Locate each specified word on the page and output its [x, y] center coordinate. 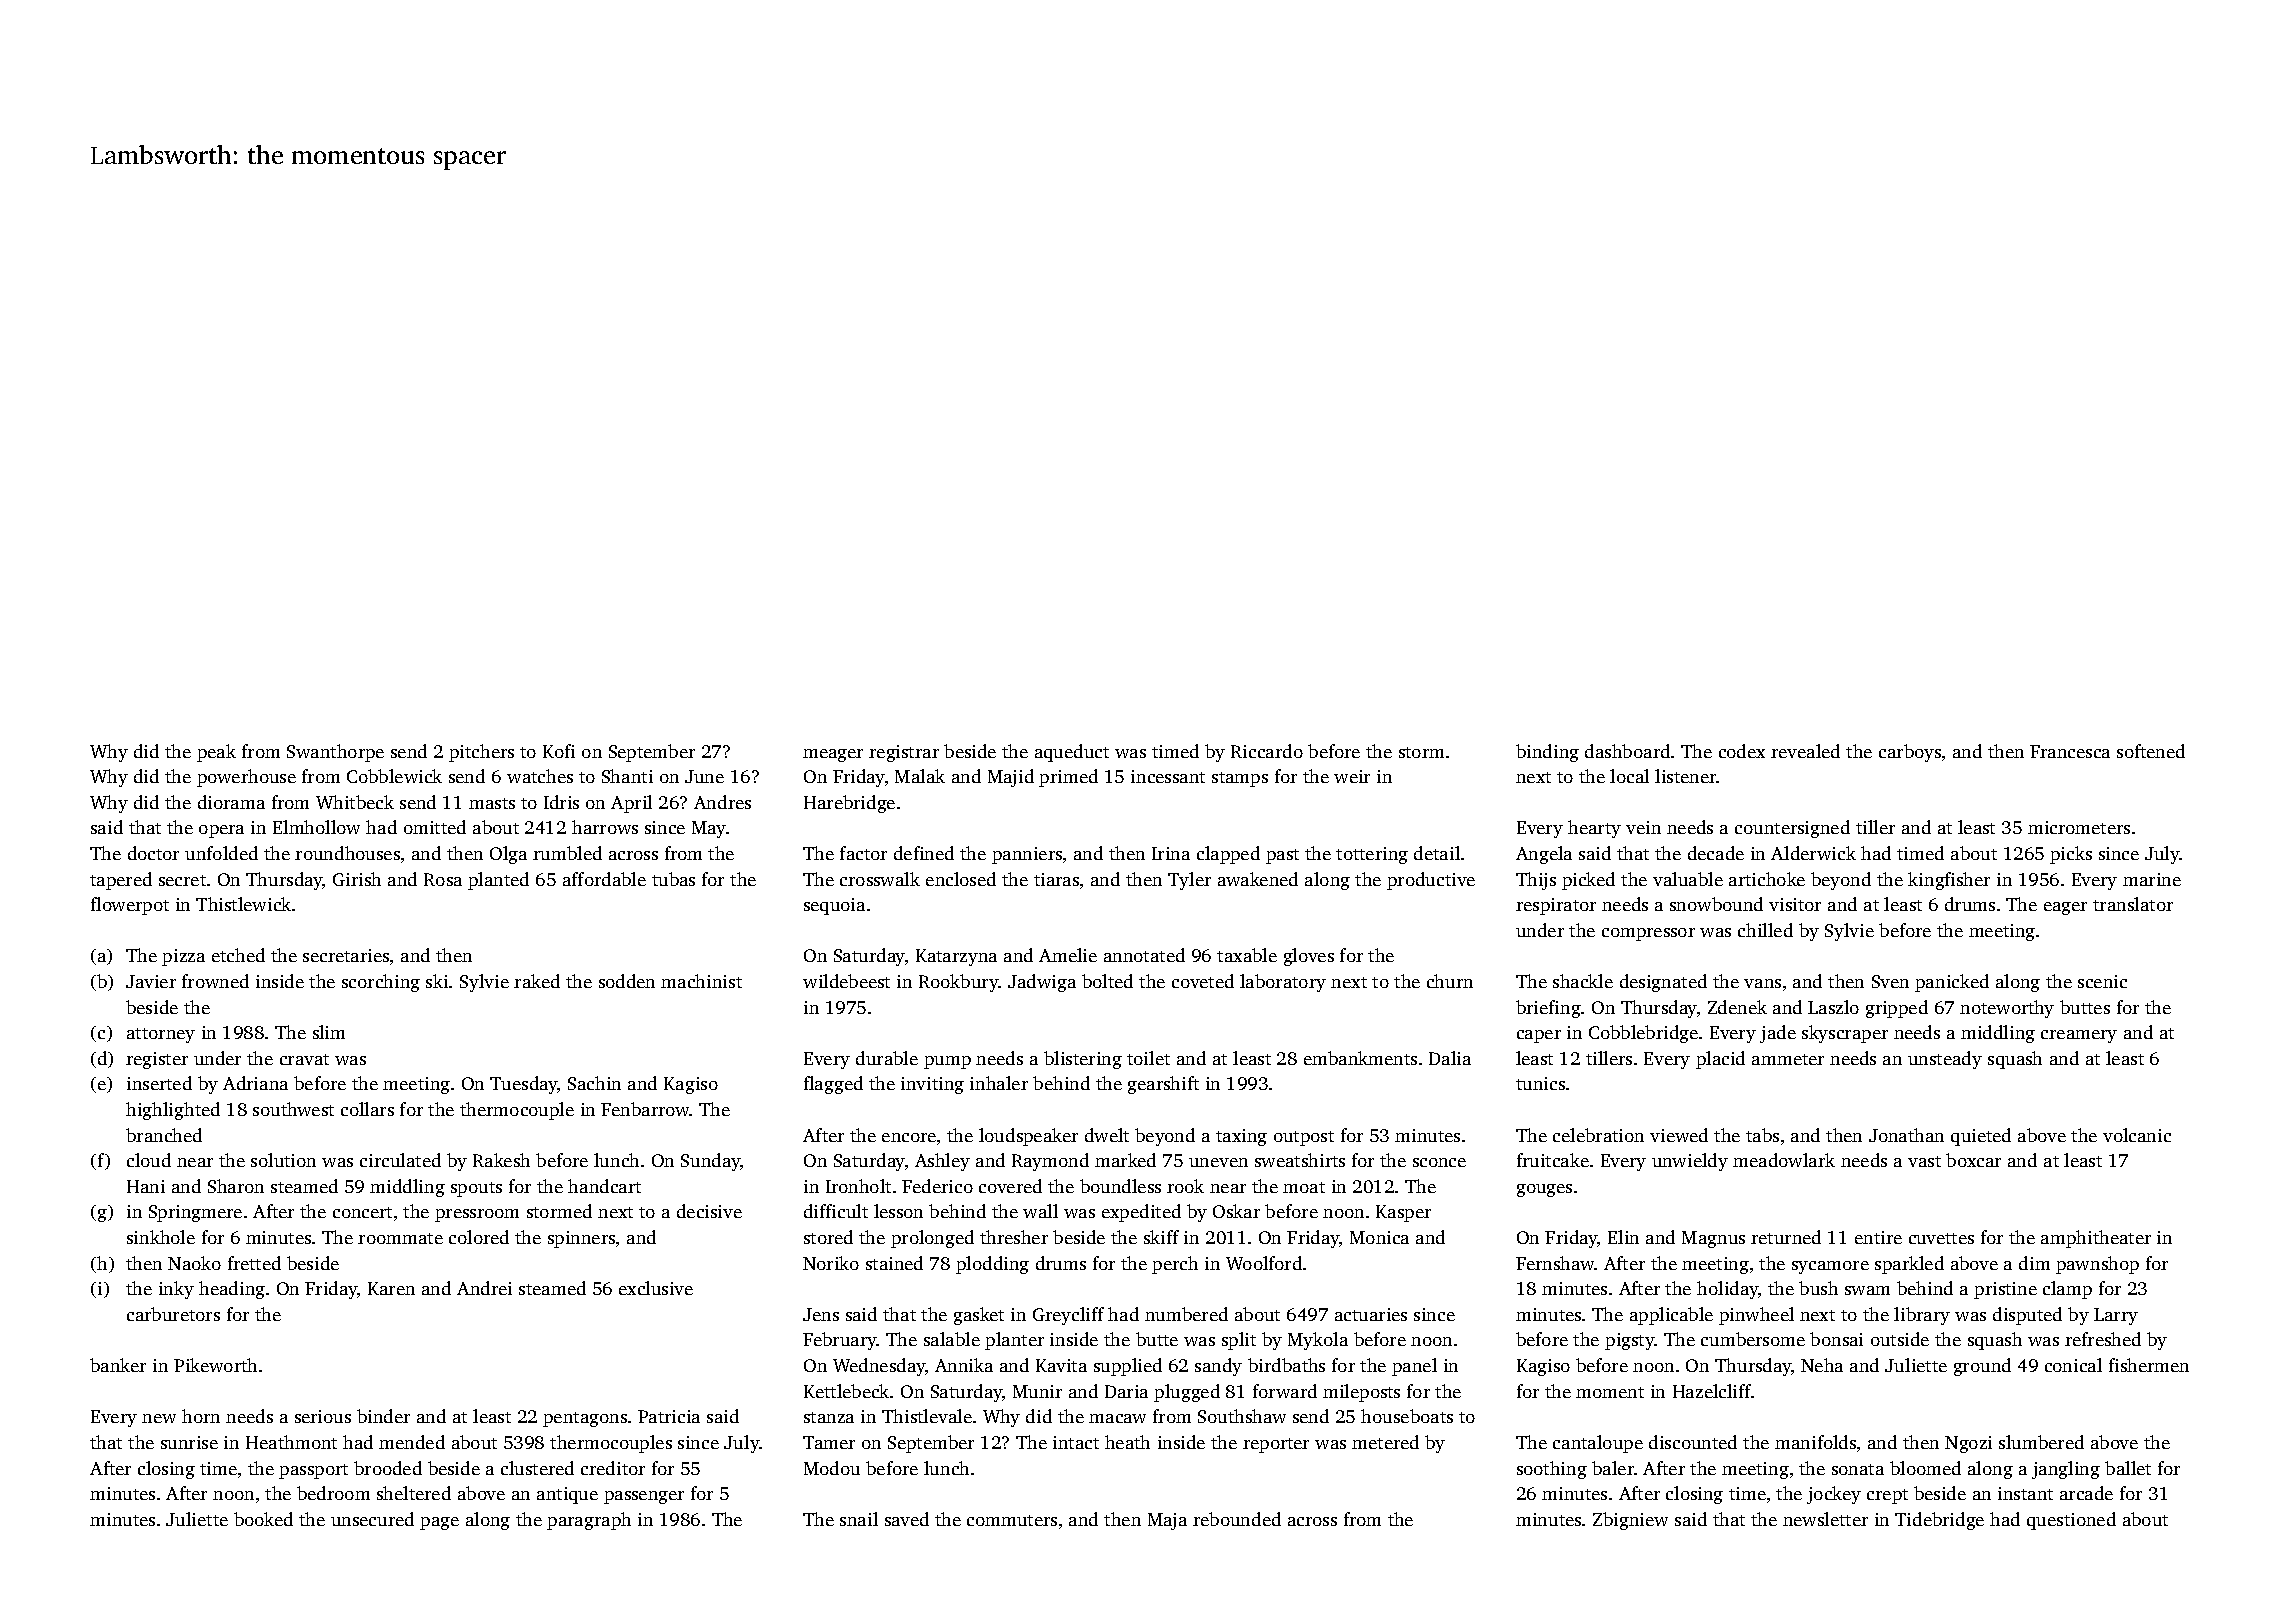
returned [1786, 1237]
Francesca [2070, 751]
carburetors [173, 1314]
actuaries [1371, 1314]
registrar [904, 753]
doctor [153, 853]
